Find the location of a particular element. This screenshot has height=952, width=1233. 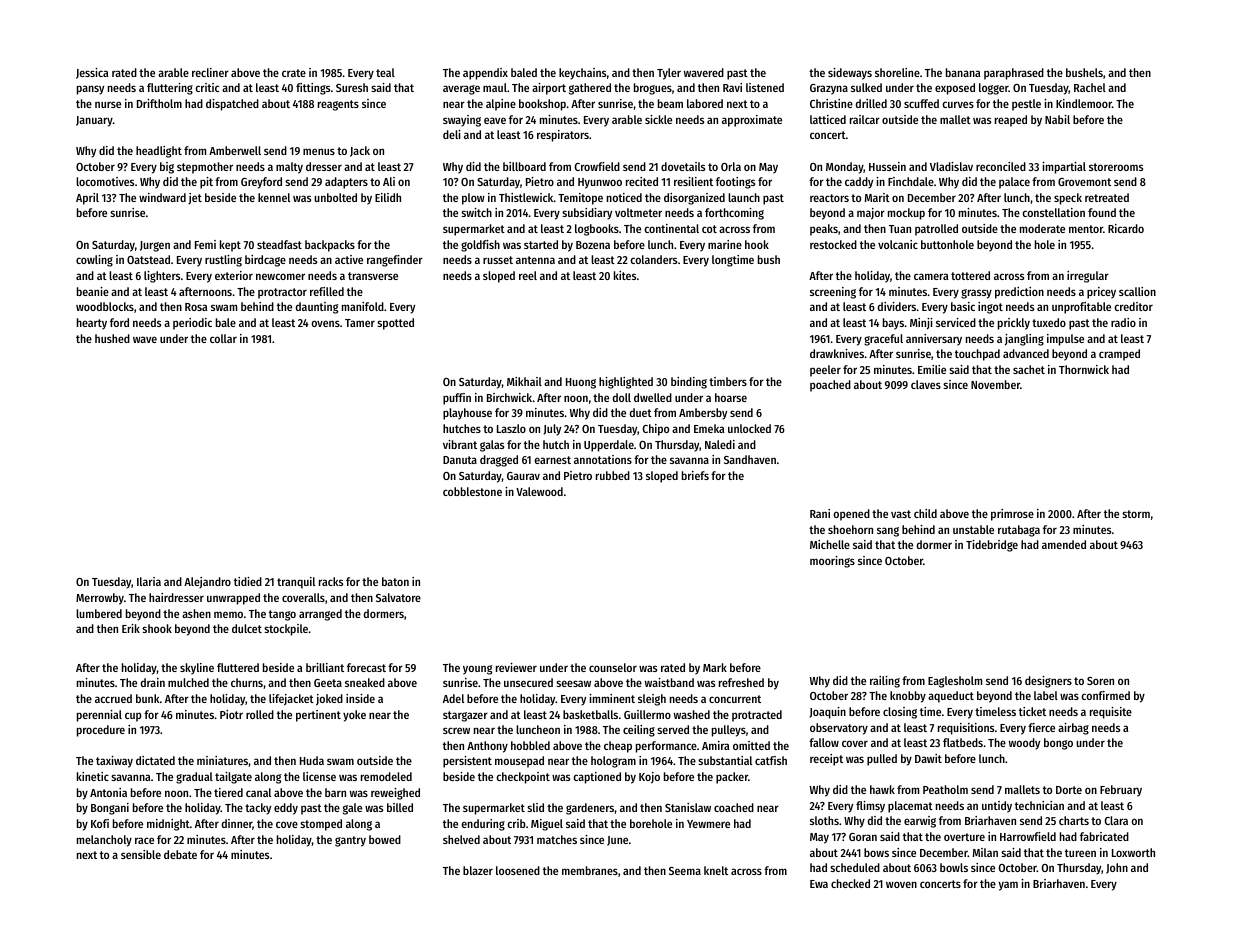

designers is located at coordinates (1048, 682).
